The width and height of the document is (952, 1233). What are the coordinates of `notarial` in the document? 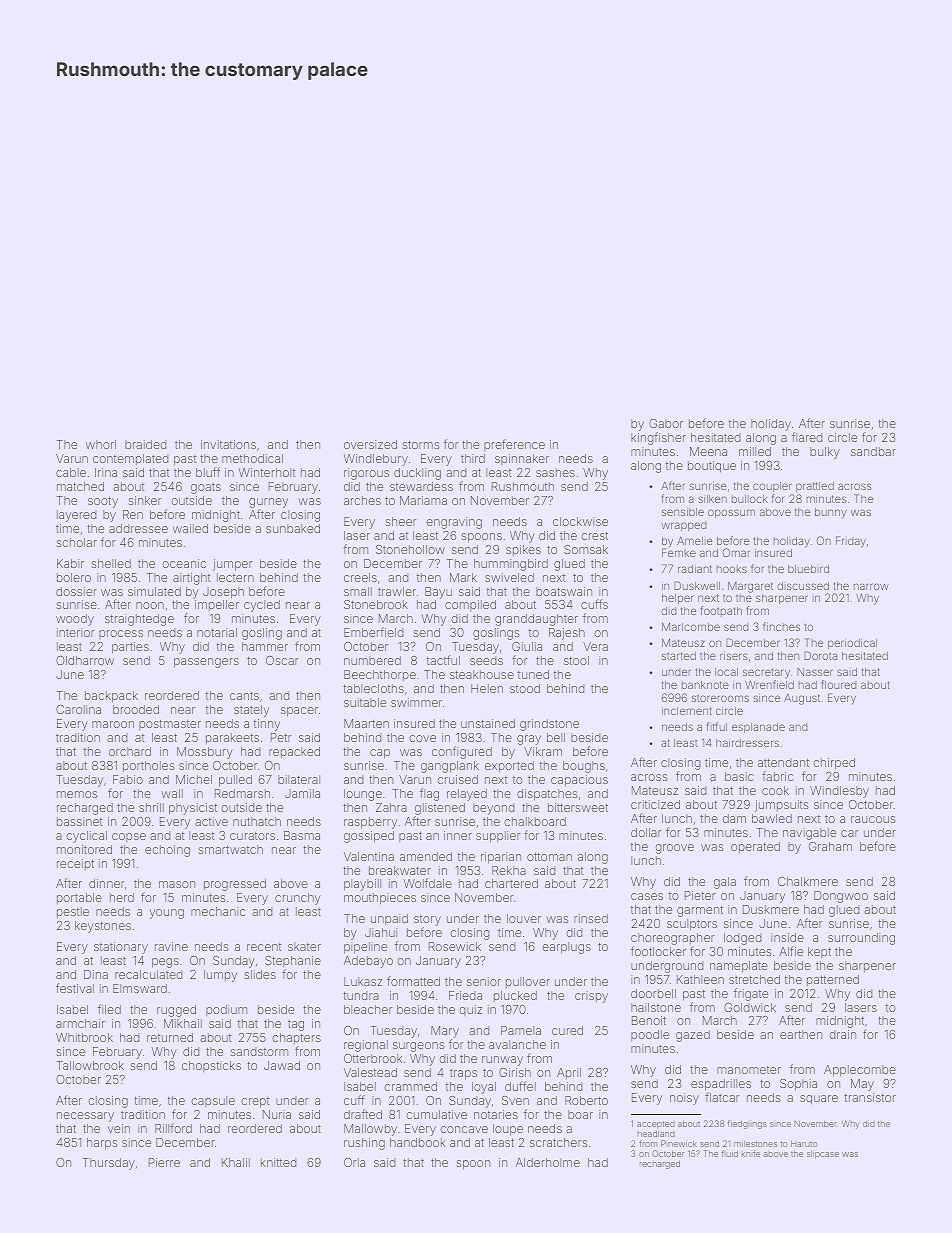 It's located at (217, 632).
